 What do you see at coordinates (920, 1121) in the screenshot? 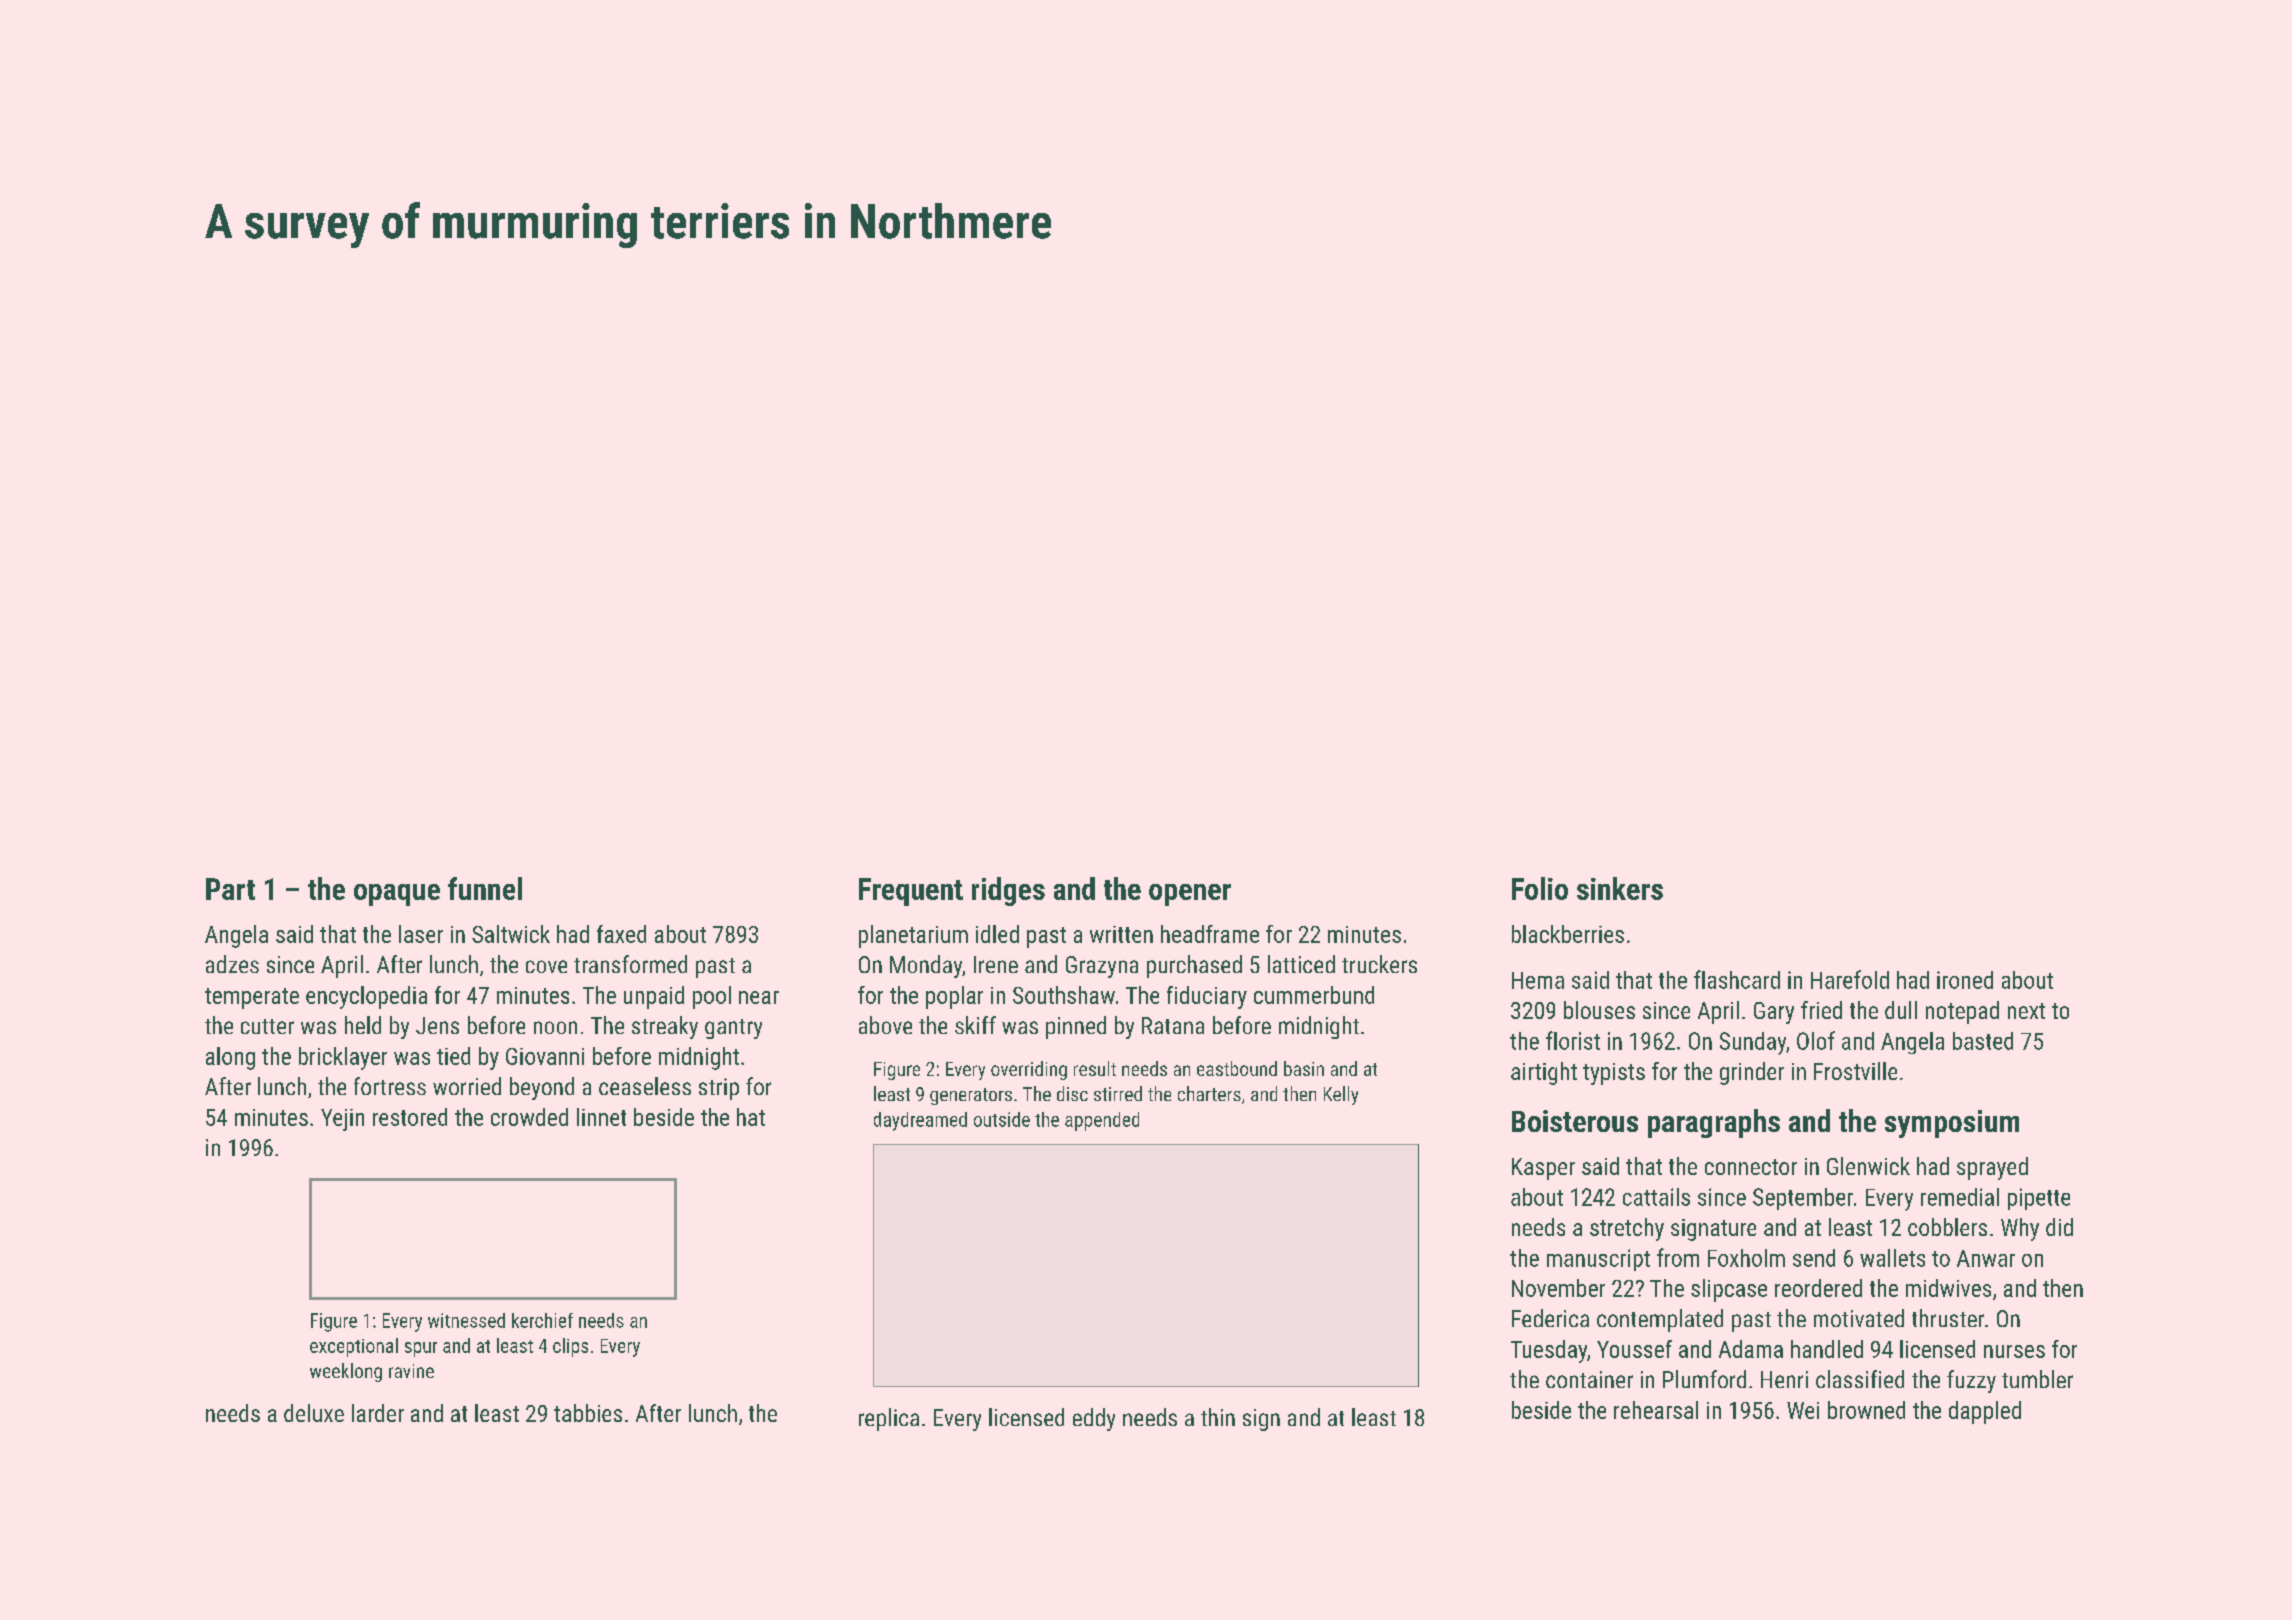
I see `daydreamed` at bounding box center [920, 1121].
